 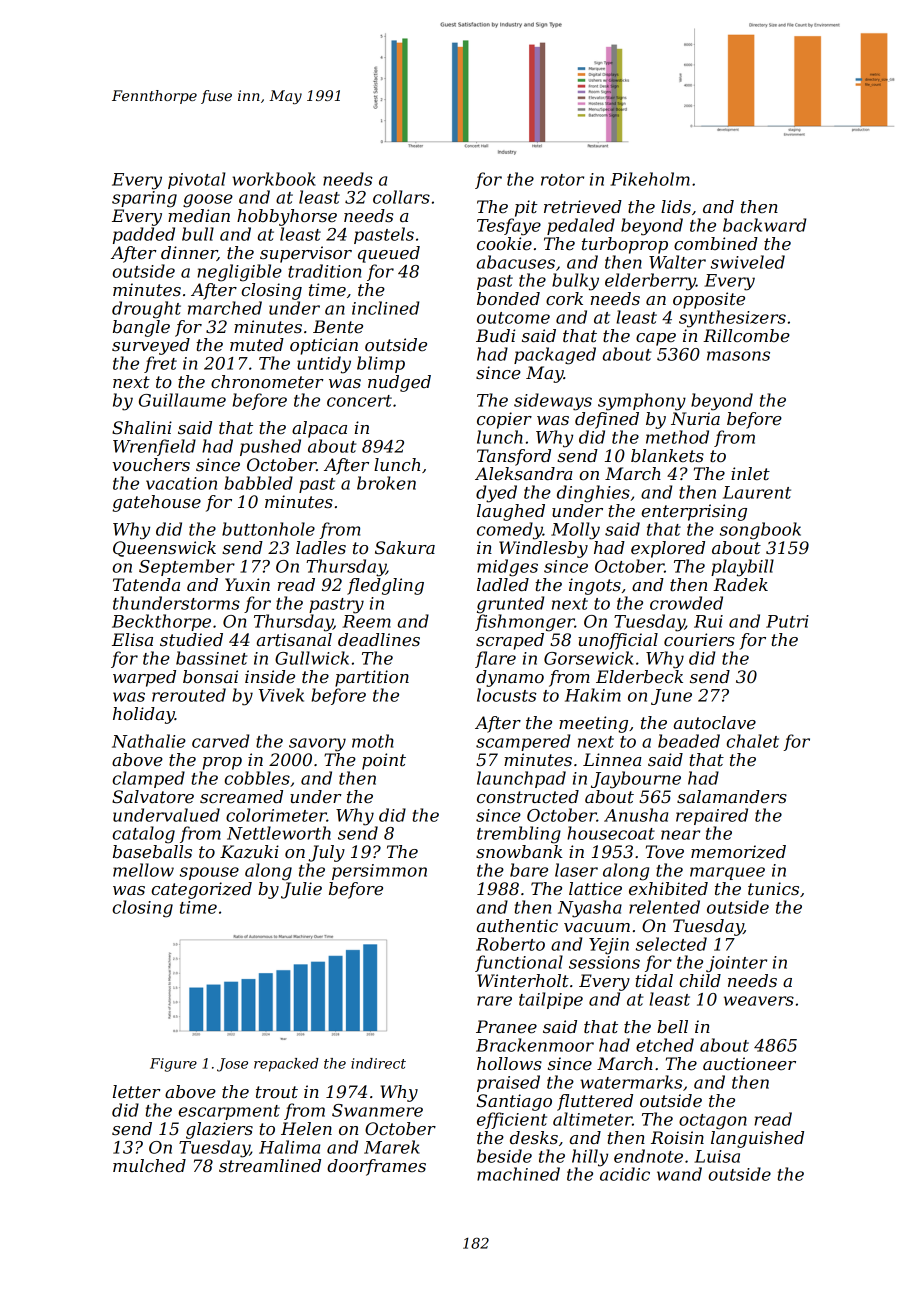 What do you see at coordinates (732, 796) in the image?
I see `salamanders` at bounding box center [732, 796].
